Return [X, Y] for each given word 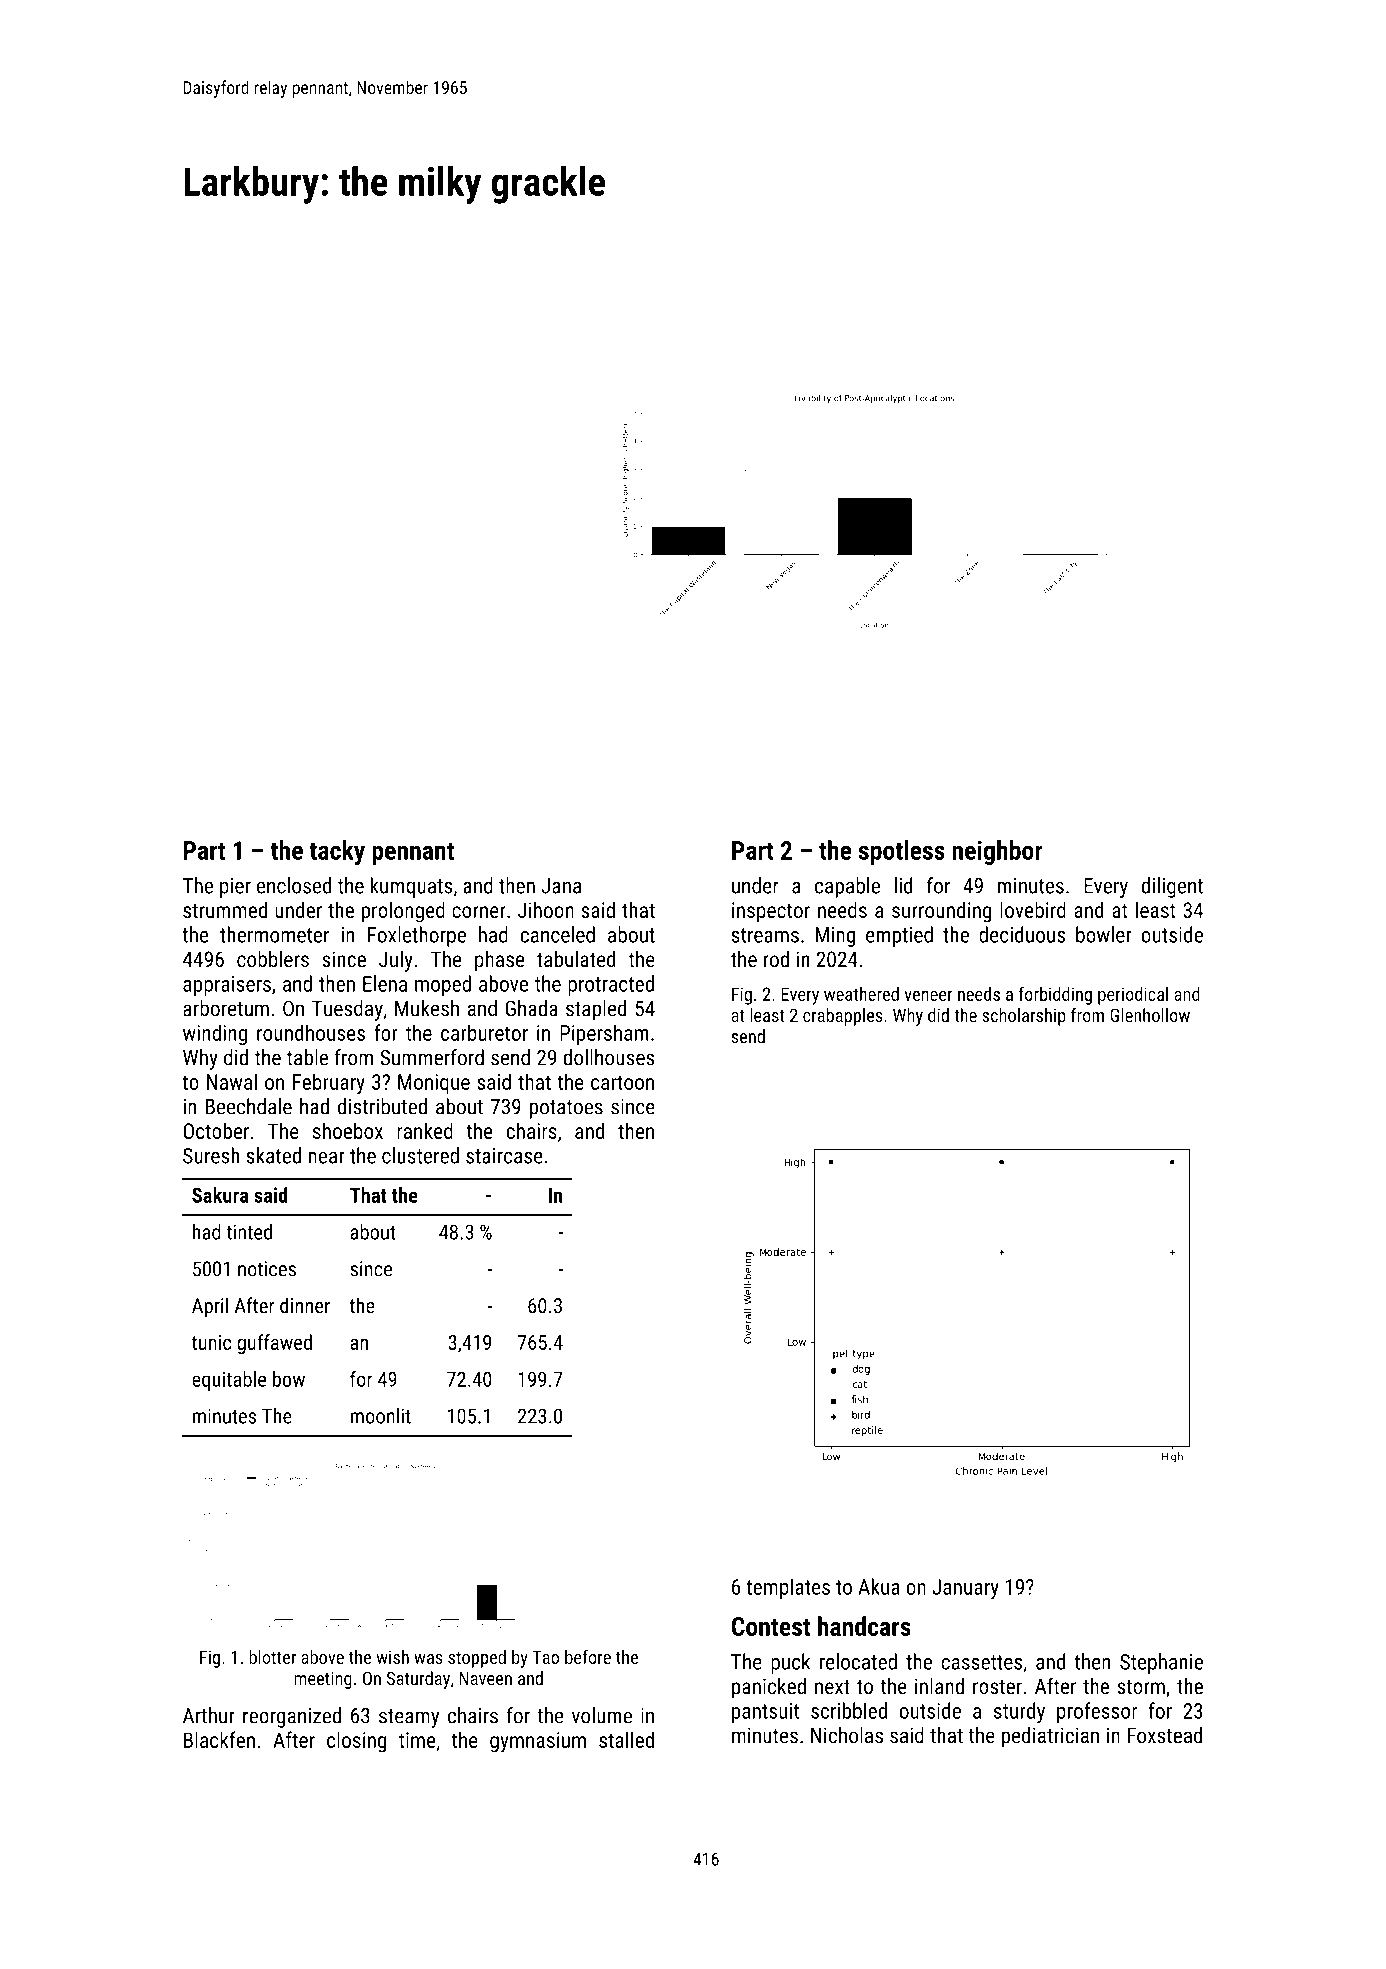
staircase [504, 1156]
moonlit [381, 1415]
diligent [1172, 887]
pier [235, 888]
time [417, 1740]
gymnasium [538, 1742]
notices [267, 1269]
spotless [902, 852]
